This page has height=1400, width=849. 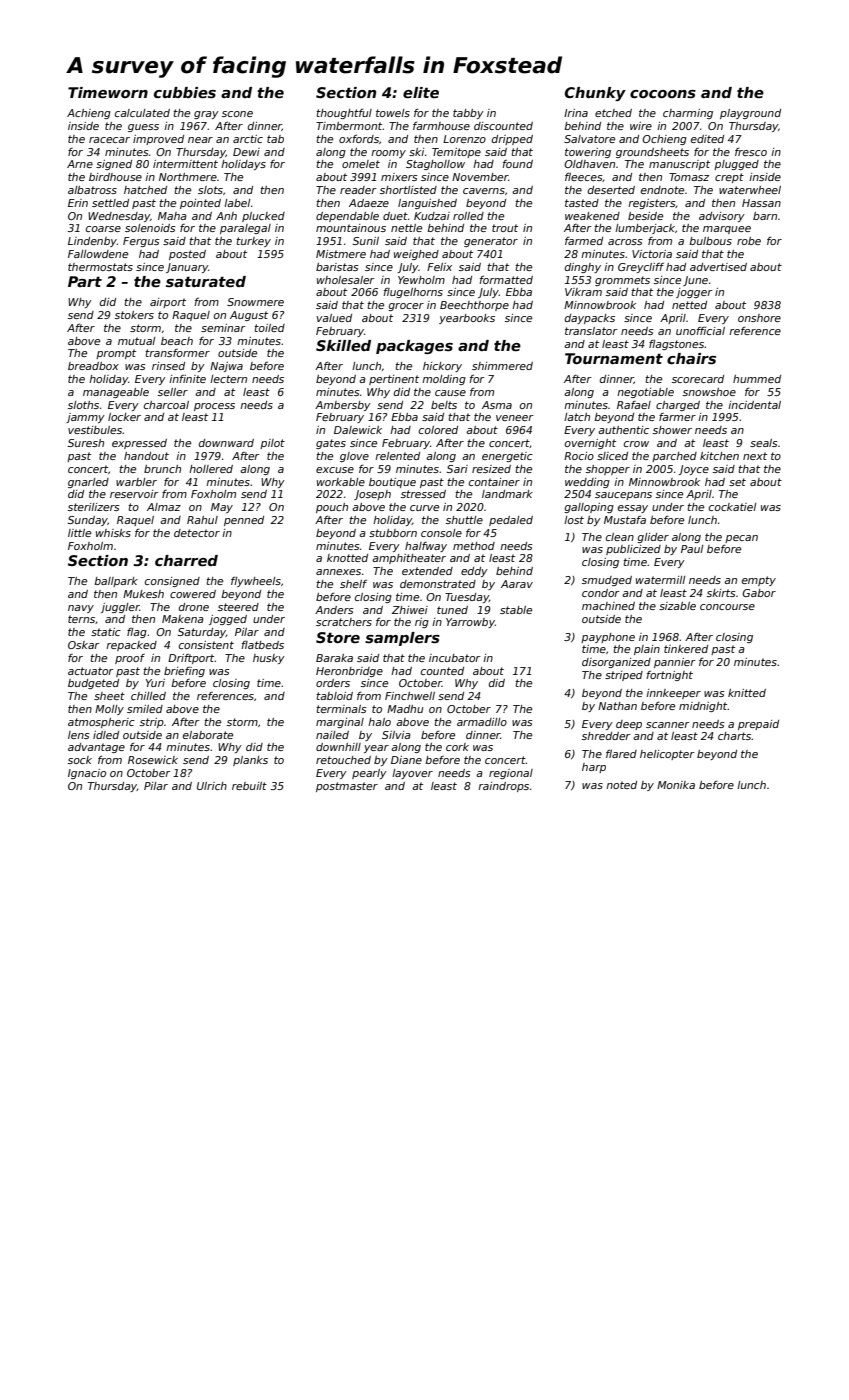 I want to click on Arne, so click(x=80, y=164).
